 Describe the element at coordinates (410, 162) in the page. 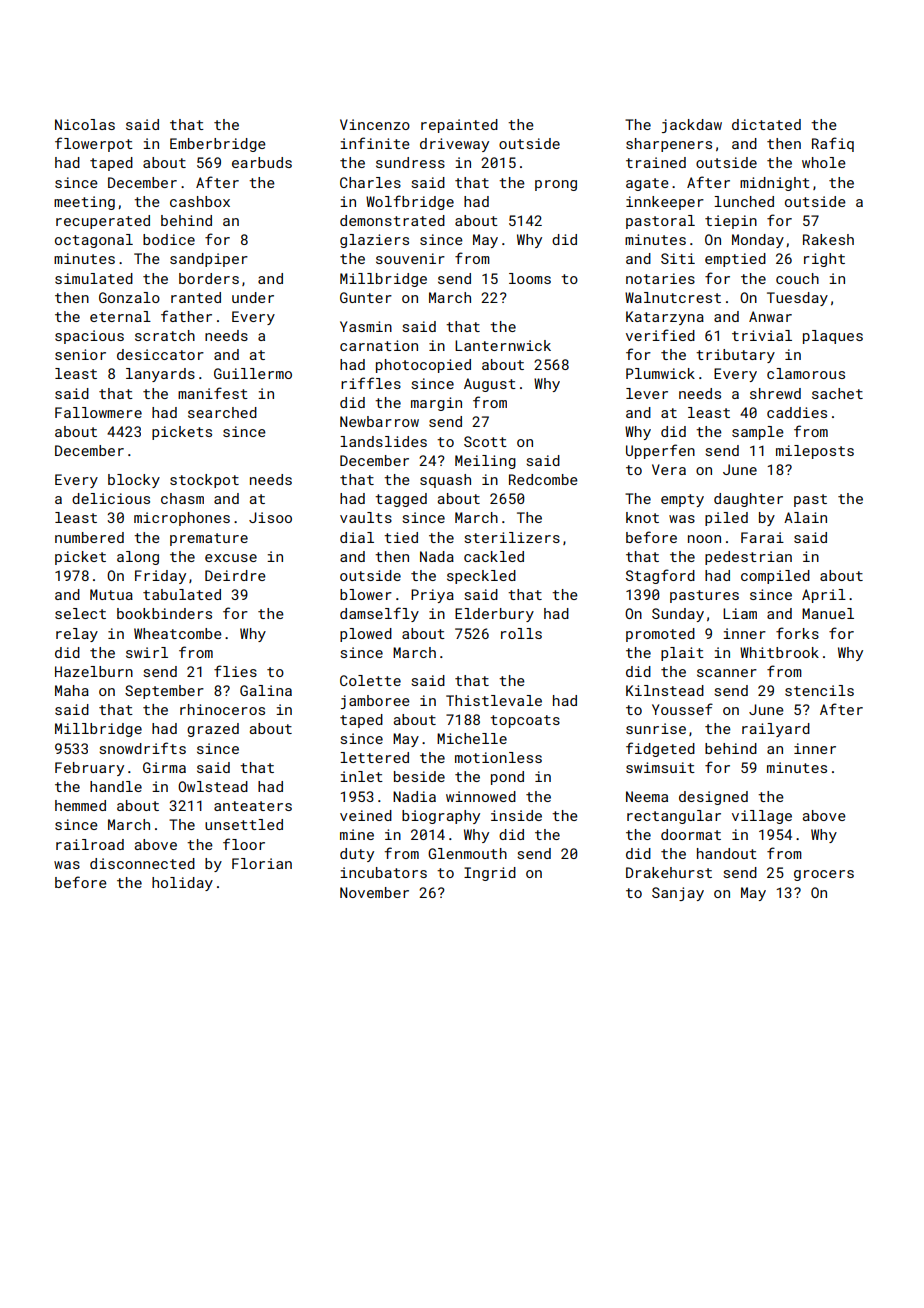

I see `sundress` at that location.
